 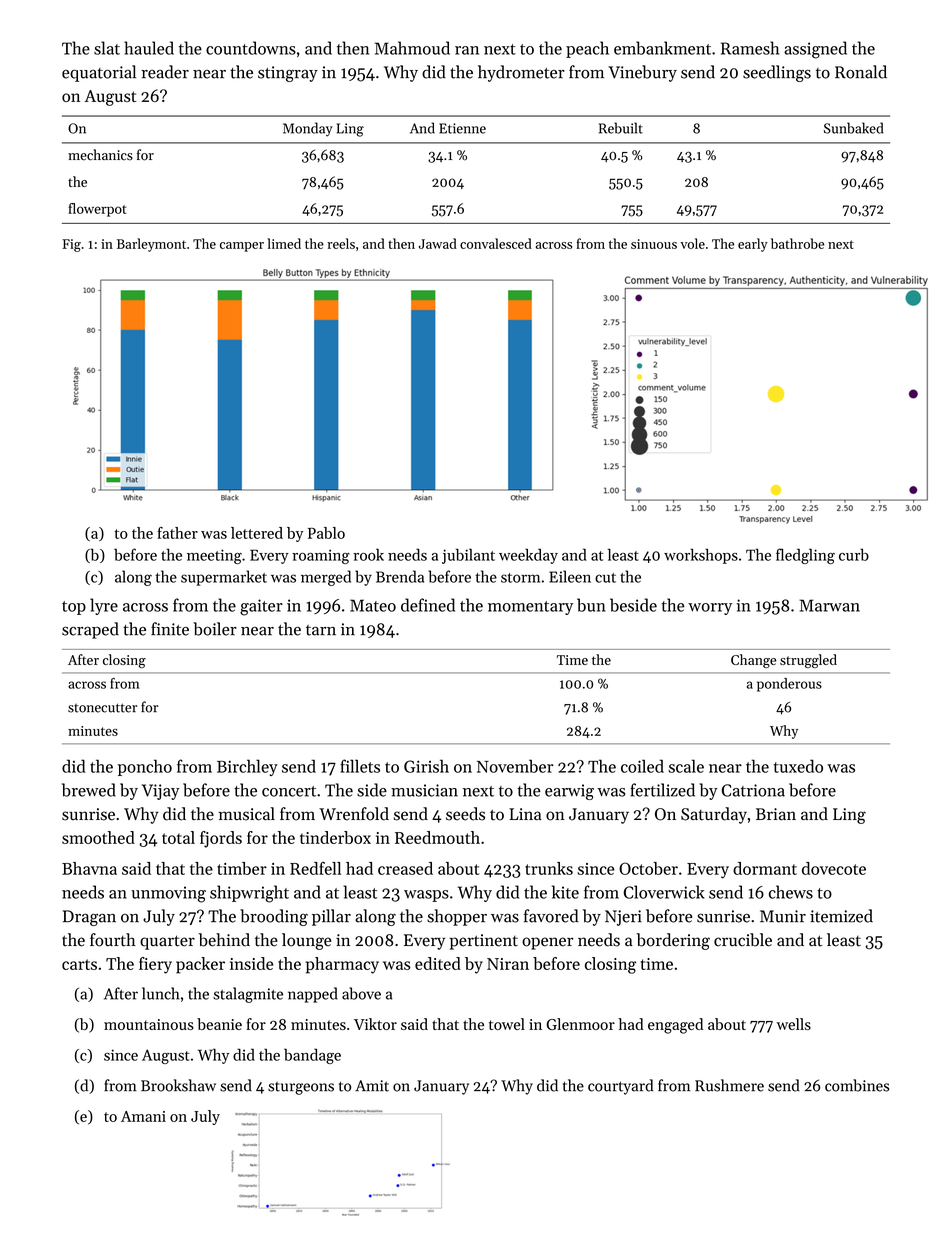 What do you see at coordinates (412, 48) in the screenshot?
I see `Mahmoud` at bounding box center [412, 48].
